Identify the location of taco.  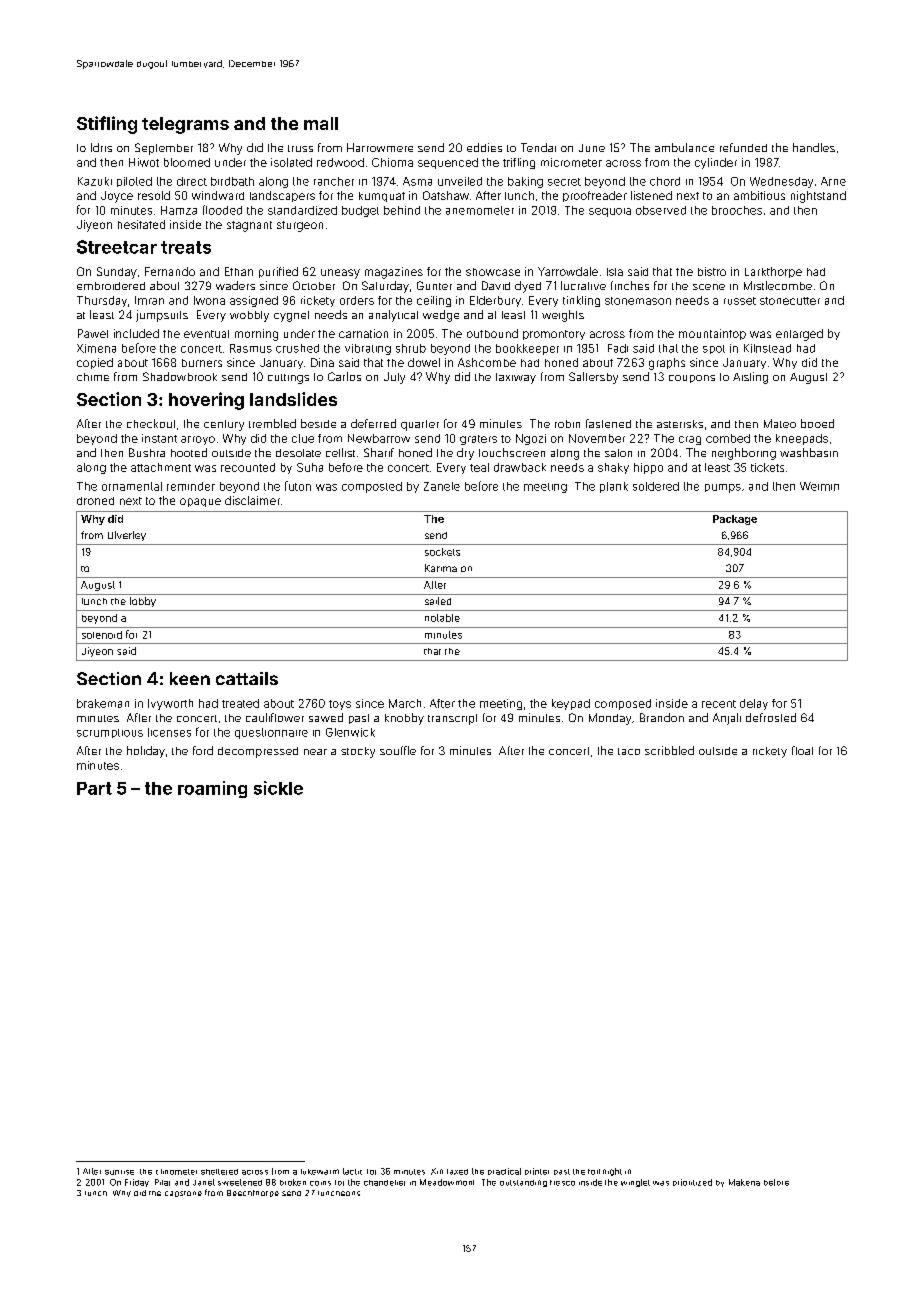
(629, 751).
